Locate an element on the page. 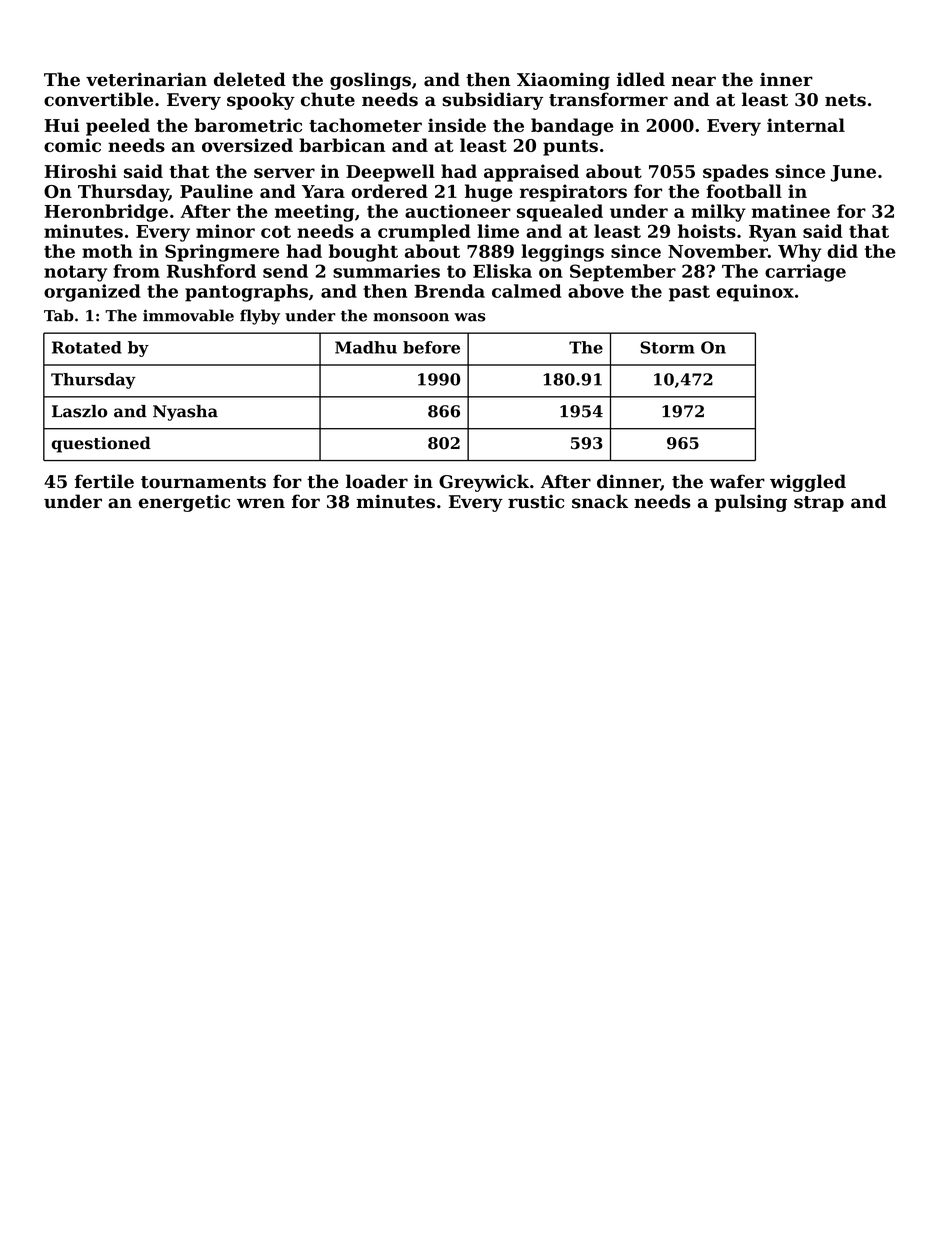 This page has width=952, height=1233. Storm is located at coordinates (667, 347).
